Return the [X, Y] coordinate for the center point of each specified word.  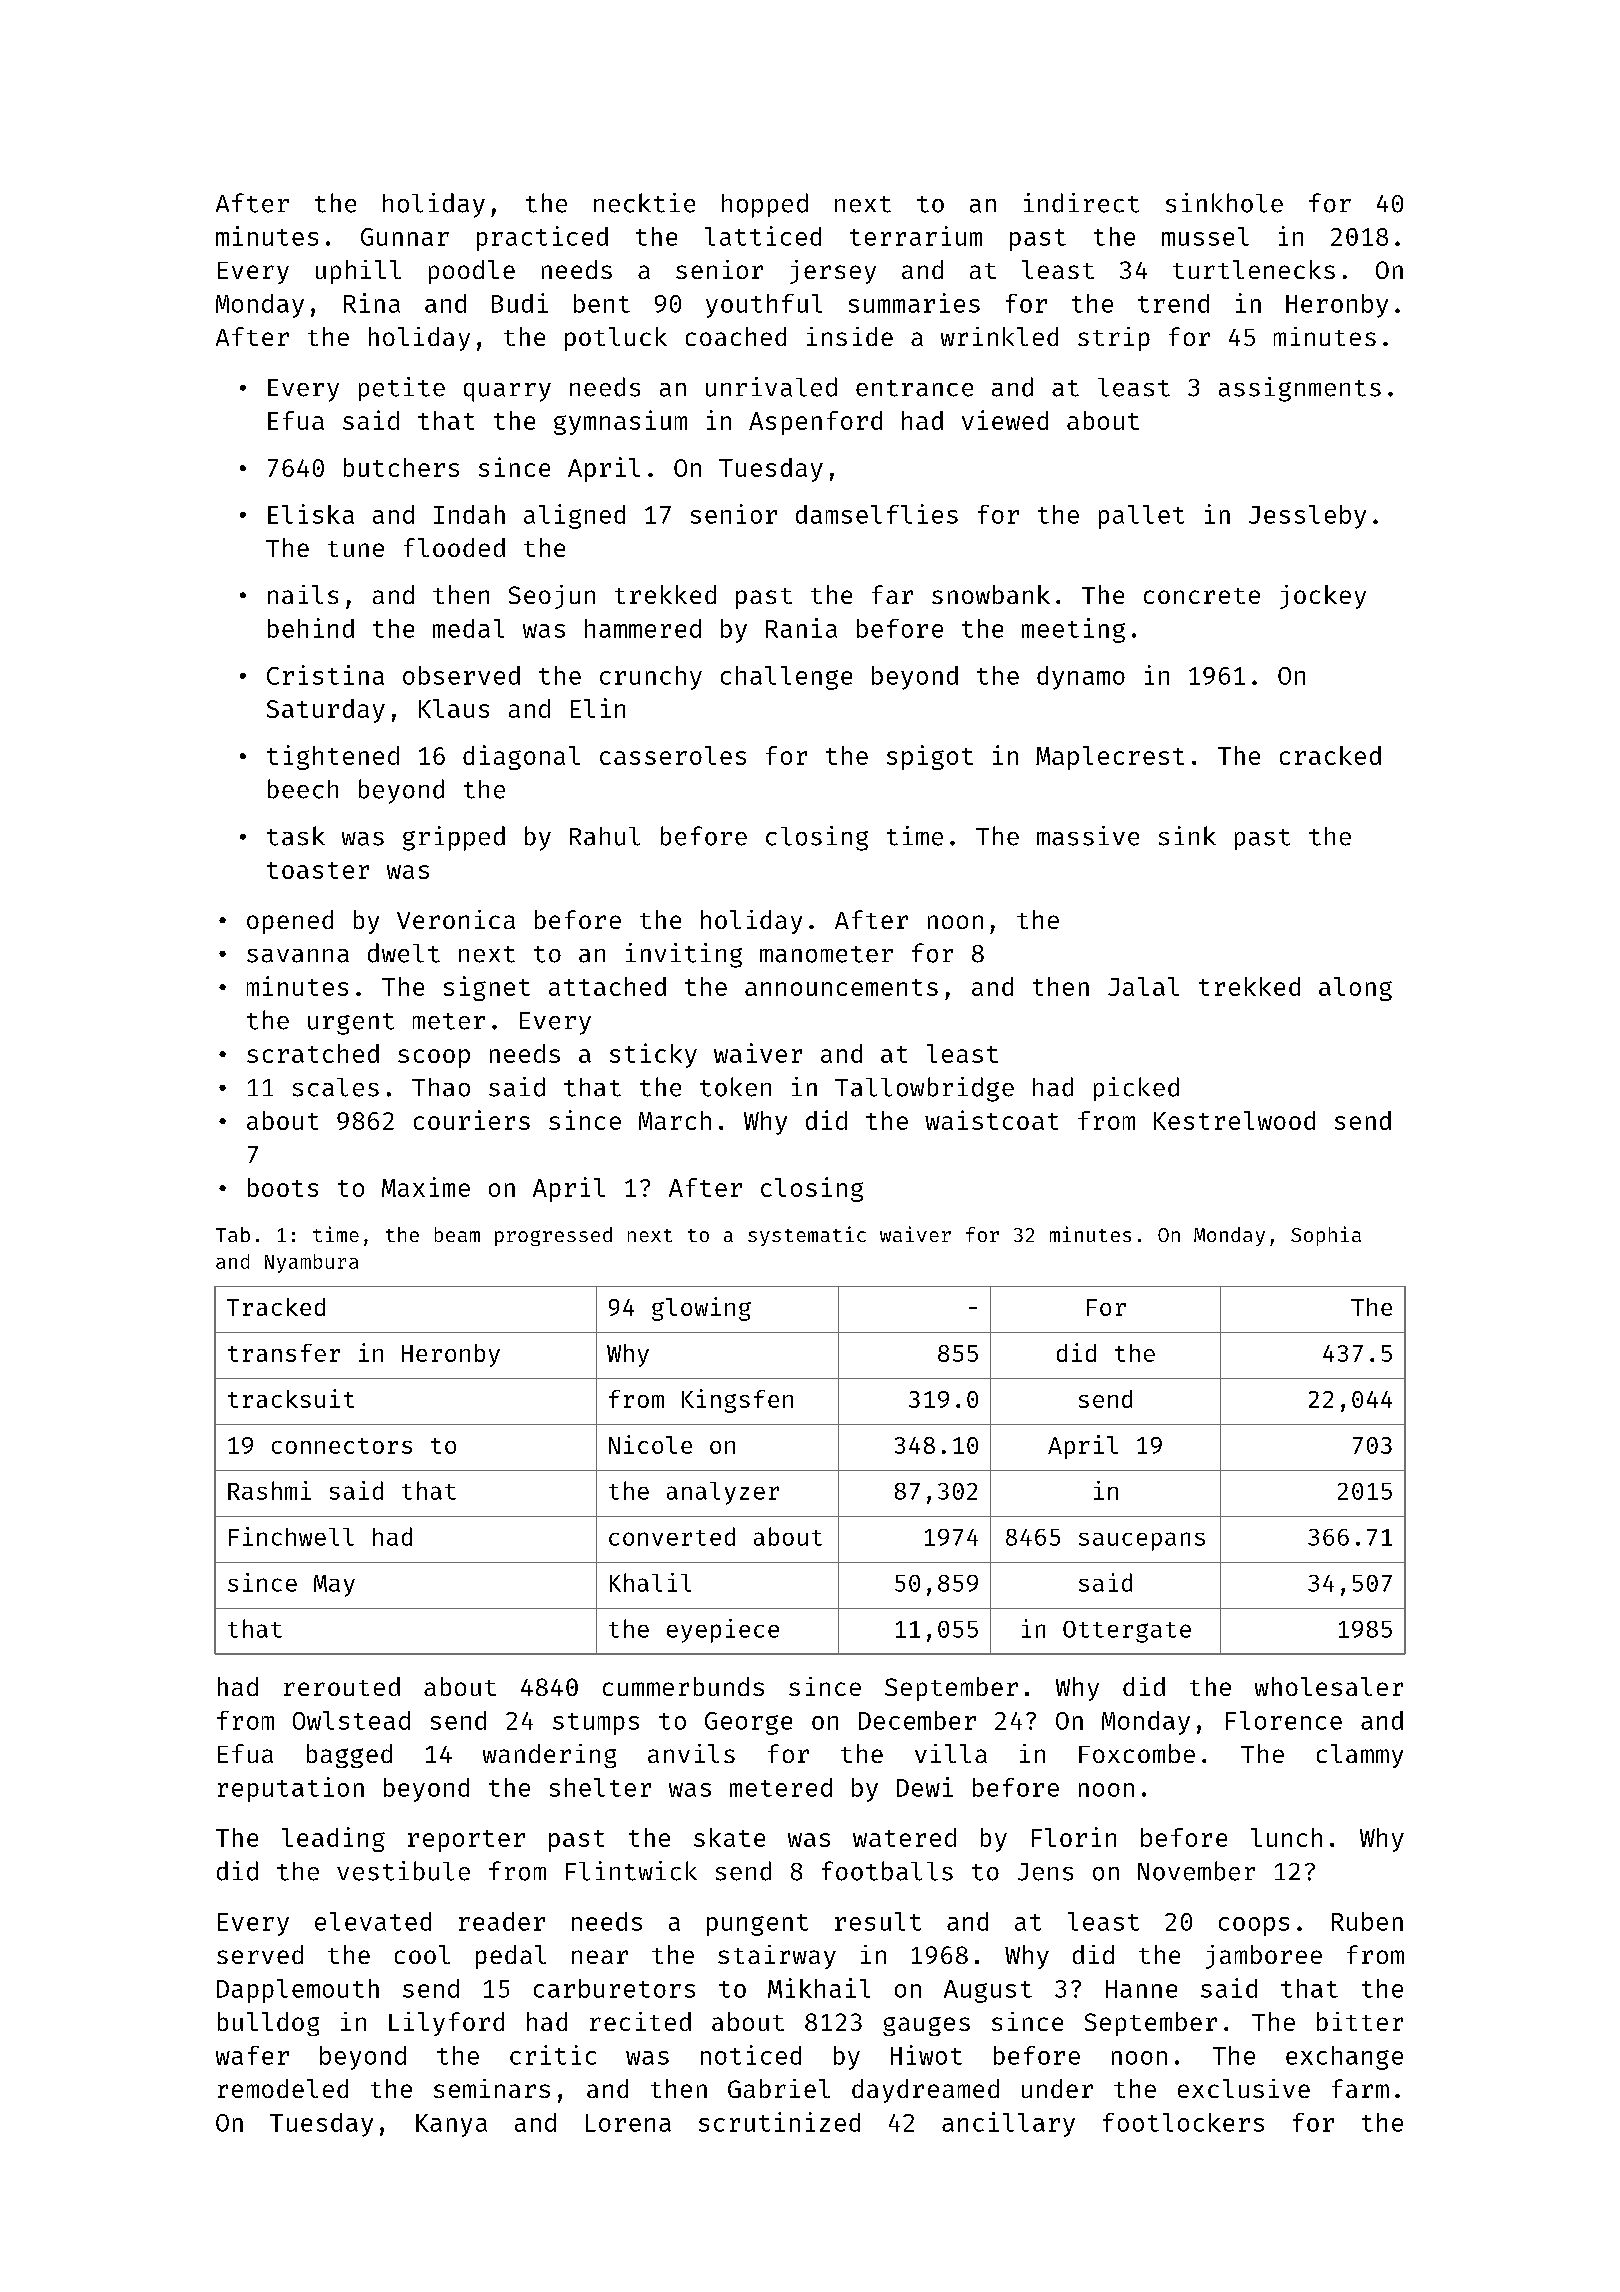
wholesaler [1329, 1686]
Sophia [1326, 1236]
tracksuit [291, 1398]
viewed [1005, 420]
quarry [507, 392]
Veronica [456, 919]
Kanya [451, 2125]
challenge [786, 678]
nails [303, 594]
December [917, 1720]
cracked [1330, 755]
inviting [684, 955]
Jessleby [1307, 517]
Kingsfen [737, 1401]
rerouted [342, 1686]
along [1355, 989]
